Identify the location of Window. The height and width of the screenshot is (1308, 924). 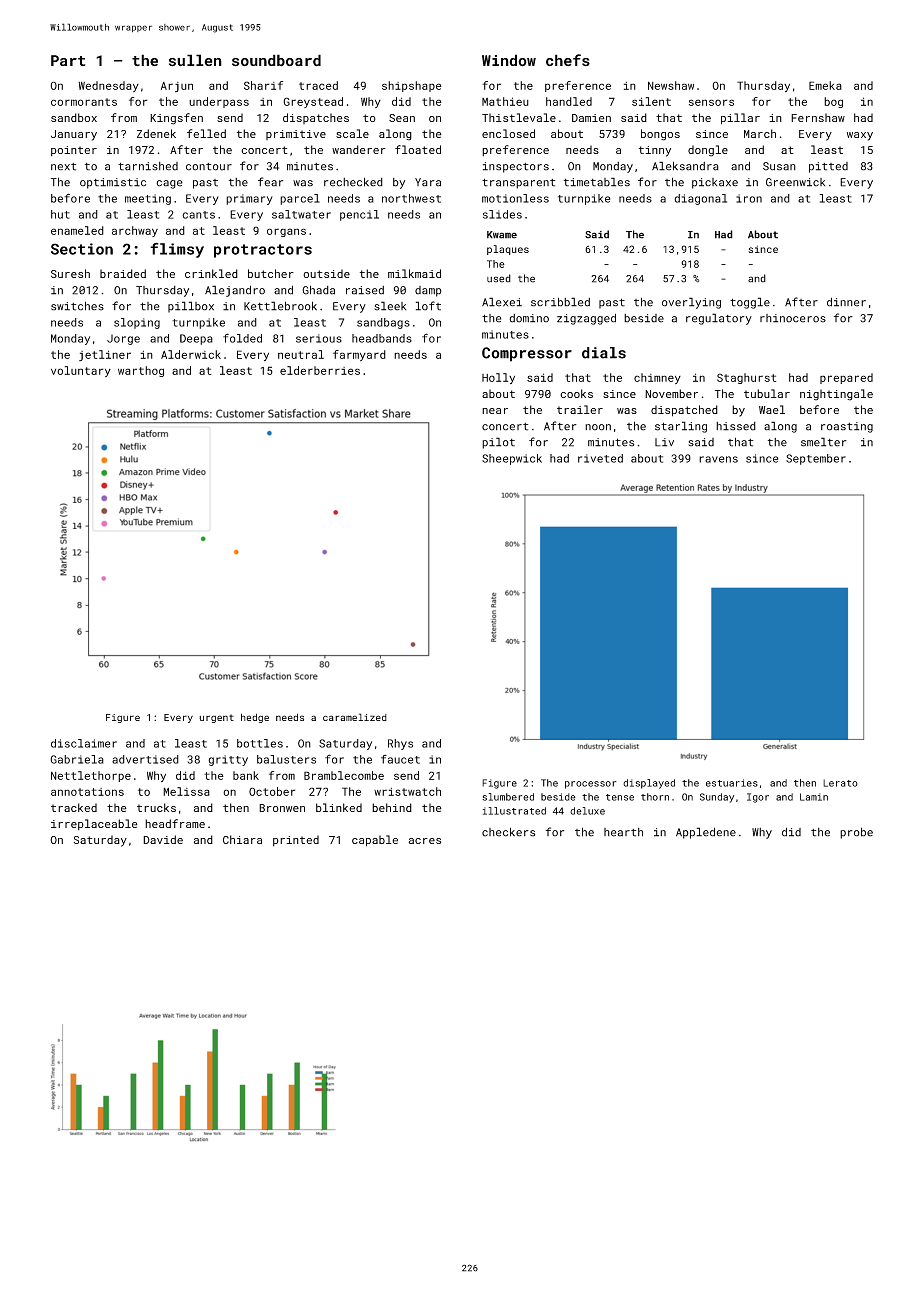
(509, 60).
